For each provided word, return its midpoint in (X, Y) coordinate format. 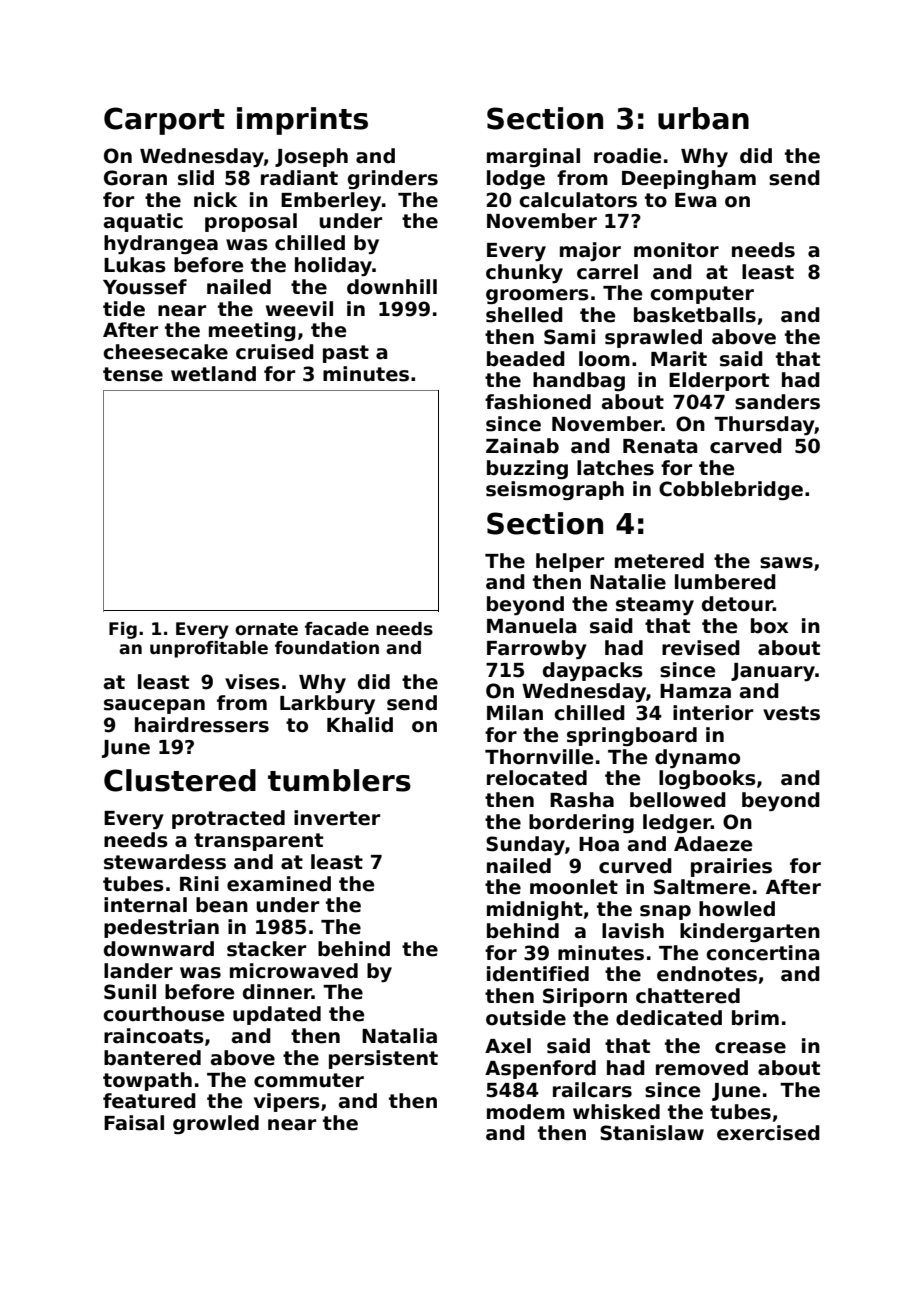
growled (216, 1124)
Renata (660, 446)
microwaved (294, 971)
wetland (213, 374)
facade (337, 629)
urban (703, 118)
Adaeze (713, 844)
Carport (164, 121)
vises (252, 682)
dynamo (697, 758)
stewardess (165, 862)
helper (570, 562)
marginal (533, 157)
